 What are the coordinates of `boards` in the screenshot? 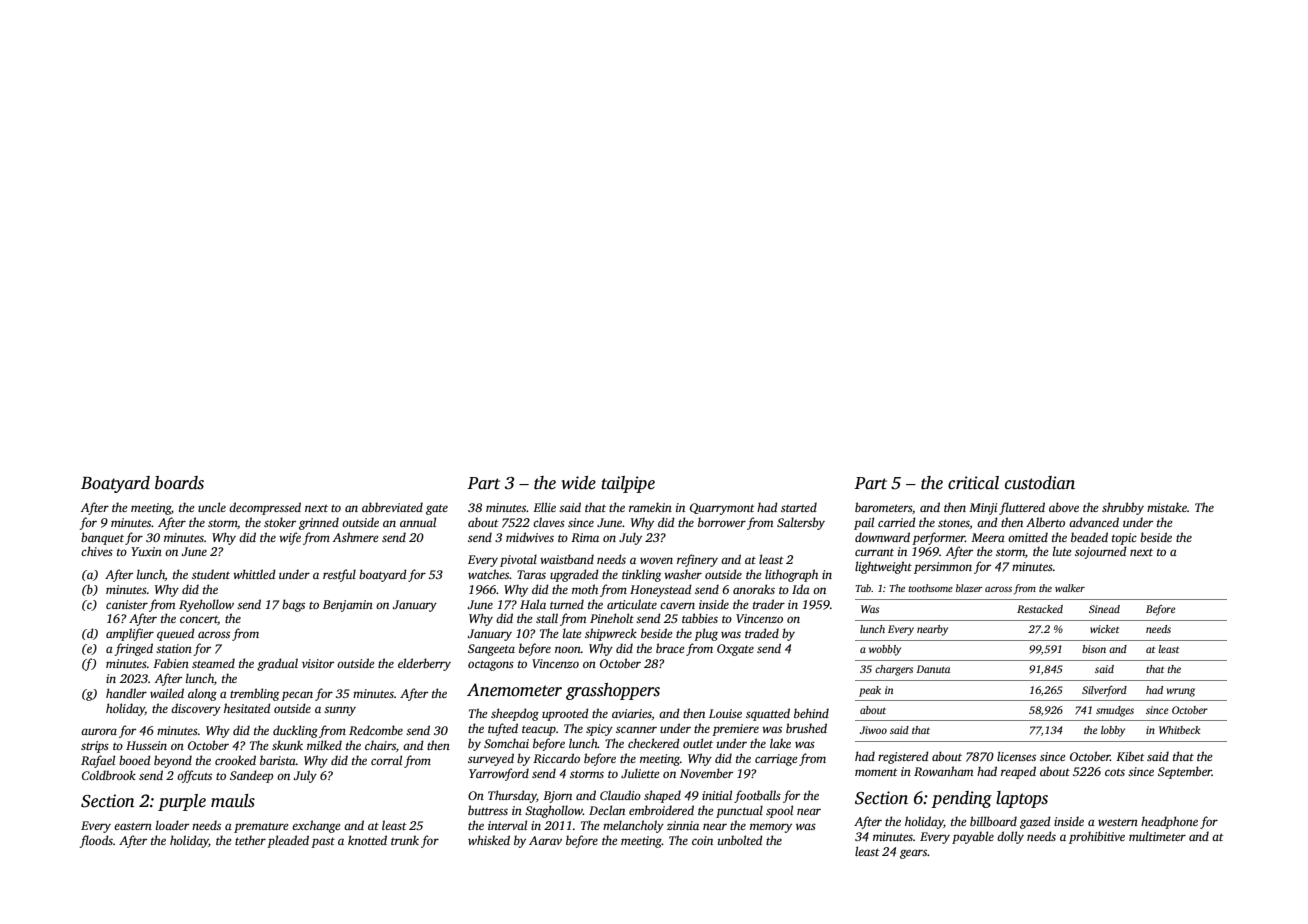 It's located at (179, 483).
